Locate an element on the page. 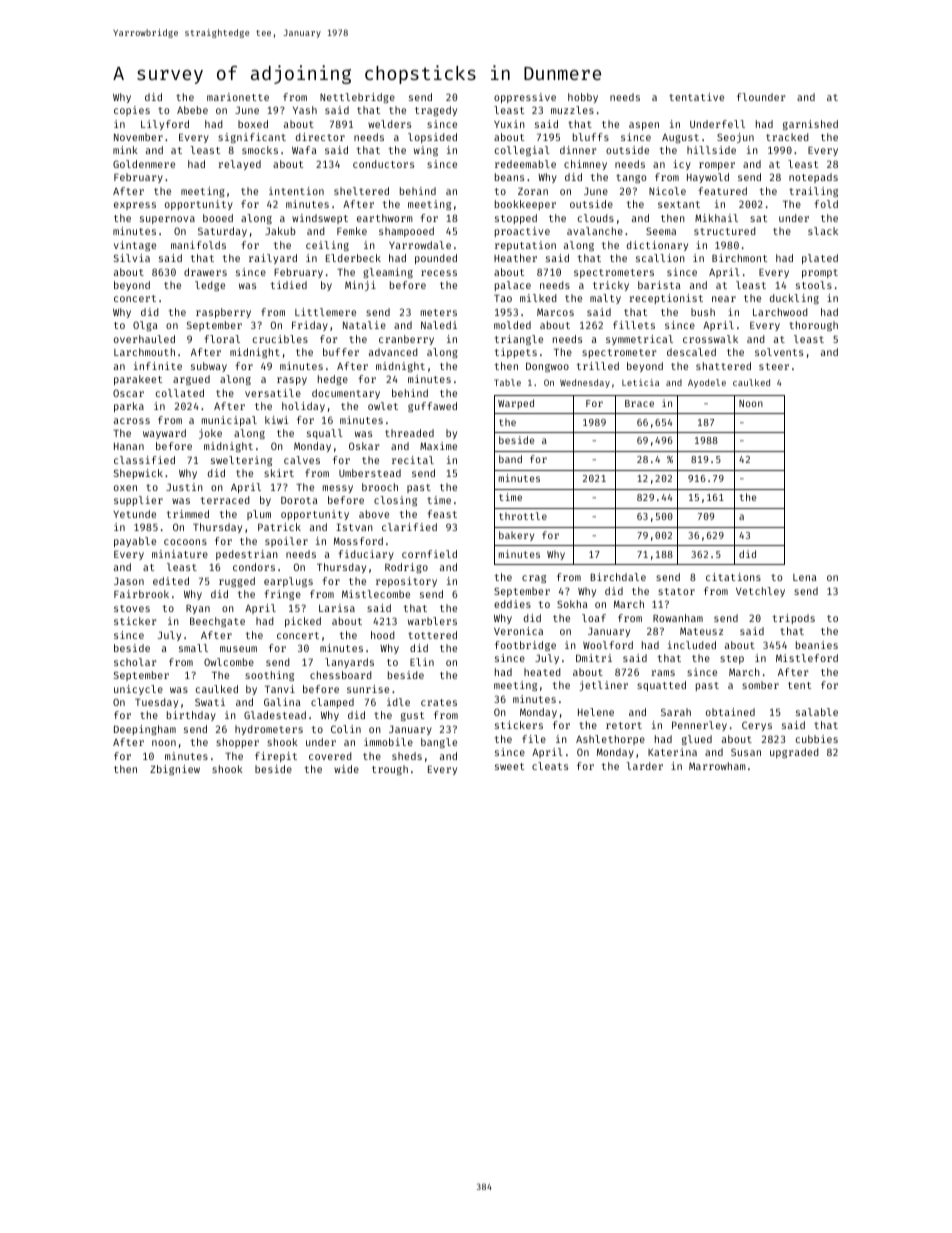 The image size is (952, 1233). cocoons is located at coordinates (185, 542).
